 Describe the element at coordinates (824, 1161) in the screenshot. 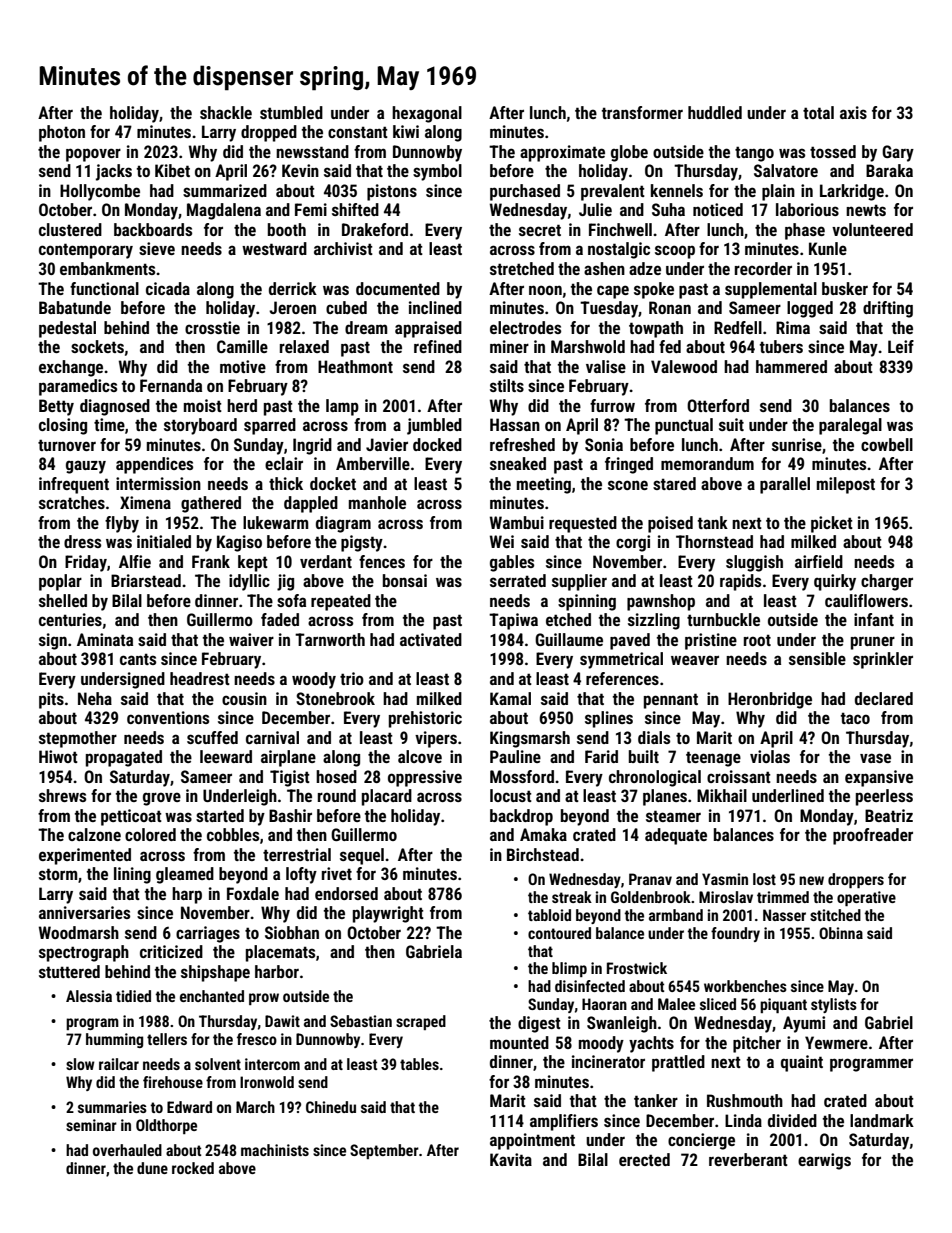

I see `earwigs` at that location.
